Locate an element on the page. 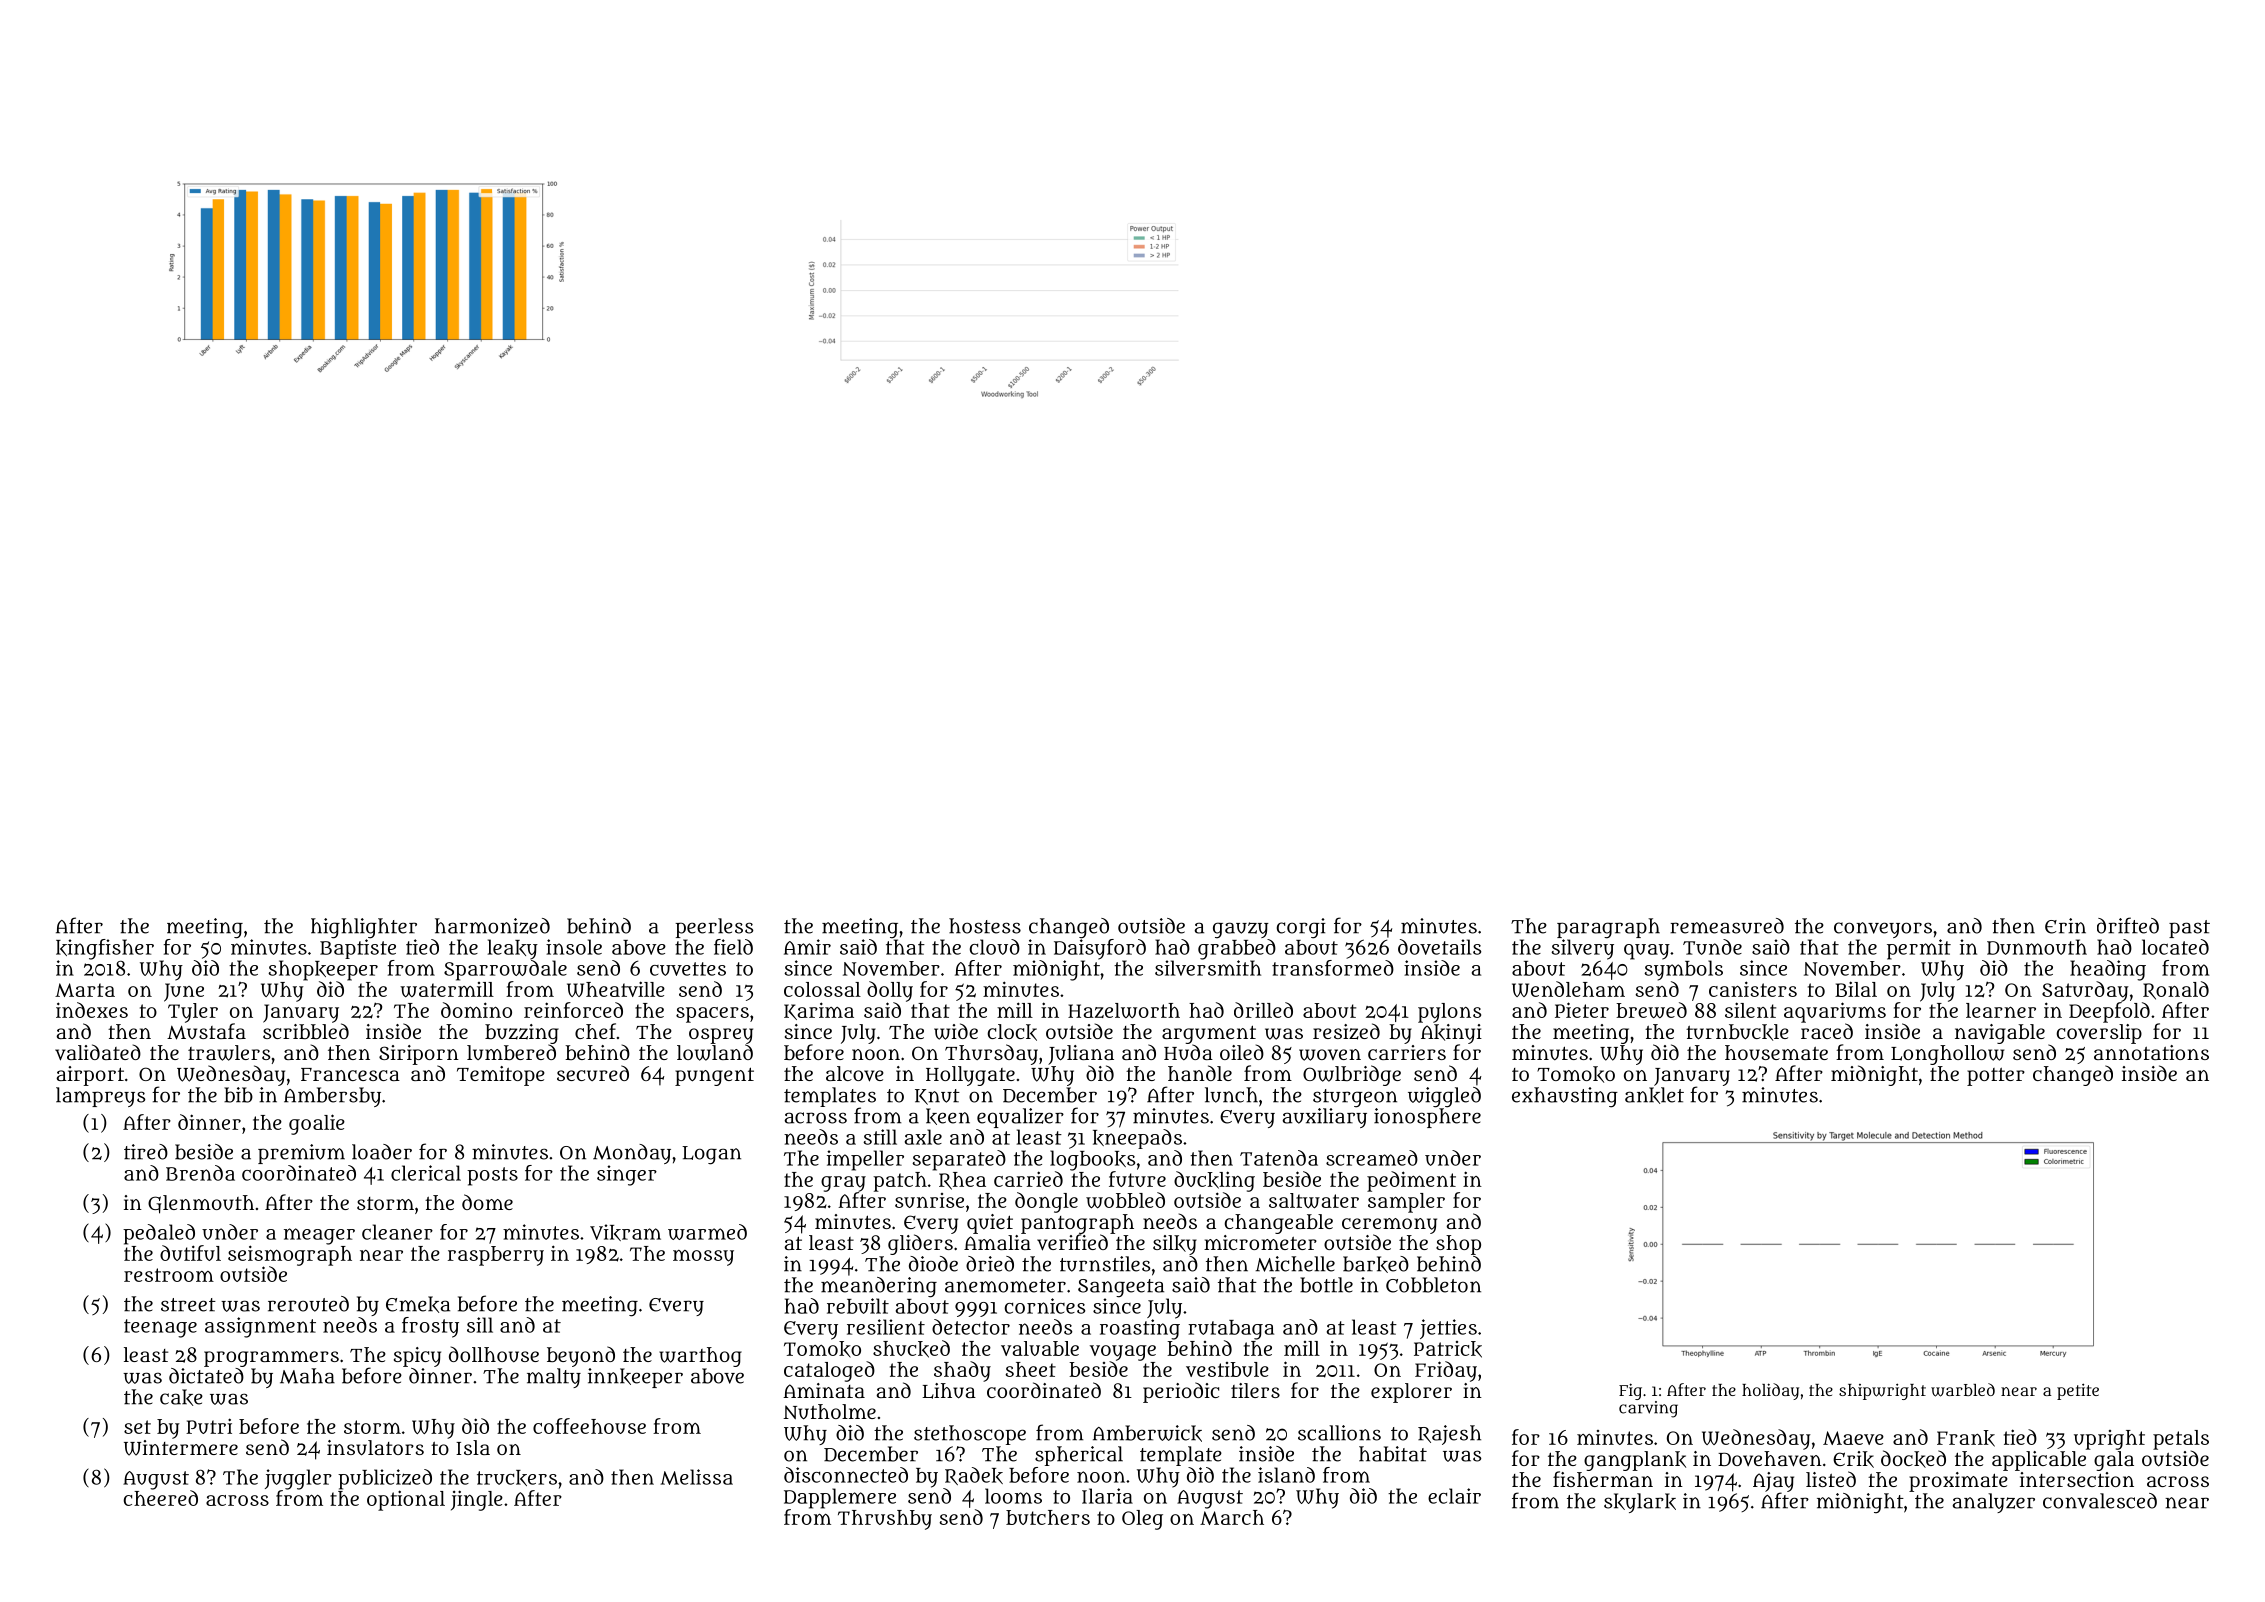  indexes is located at coordinates (92, 1010).
